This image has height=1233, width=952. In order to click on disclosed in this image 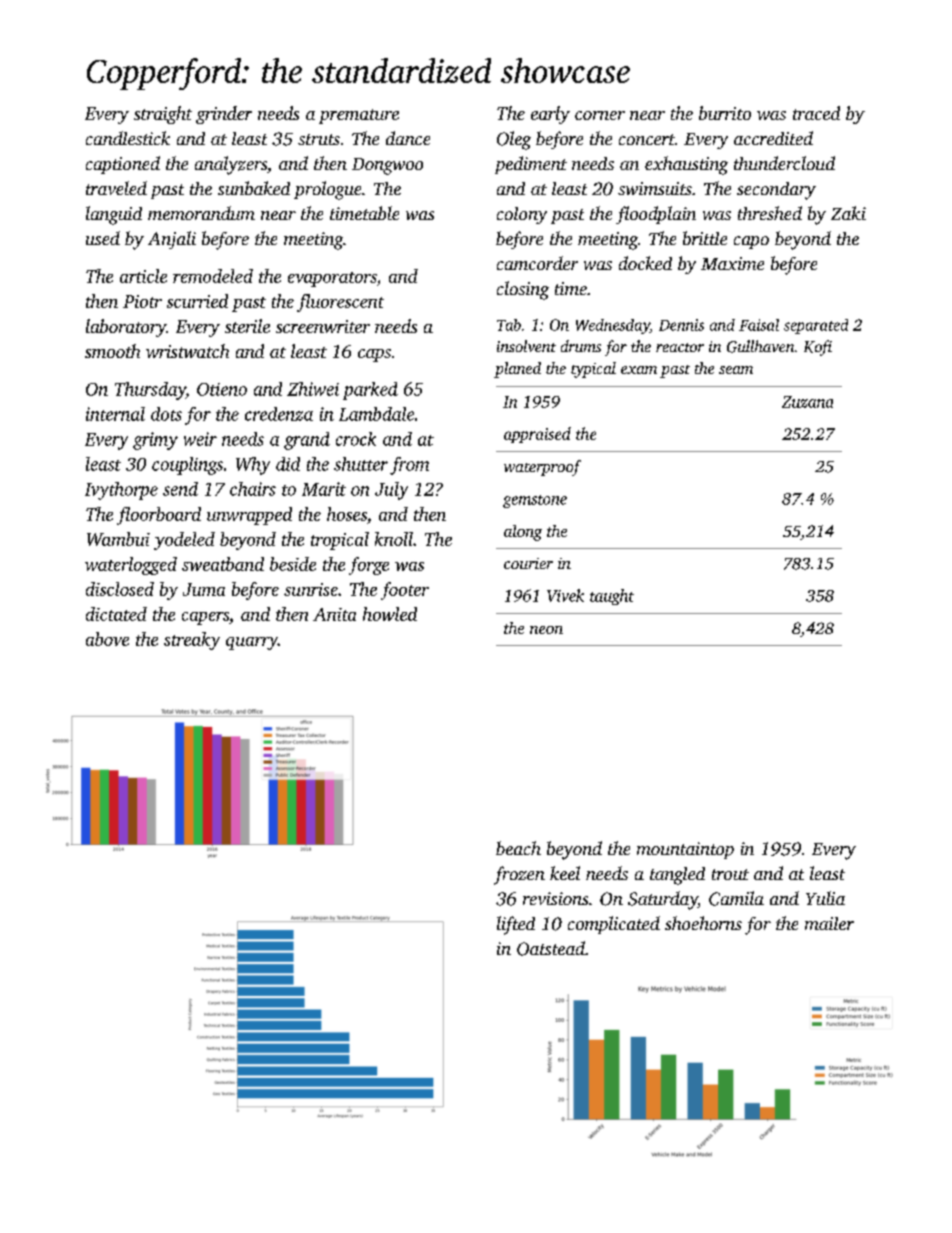, I will do `click(120, 589)`.
